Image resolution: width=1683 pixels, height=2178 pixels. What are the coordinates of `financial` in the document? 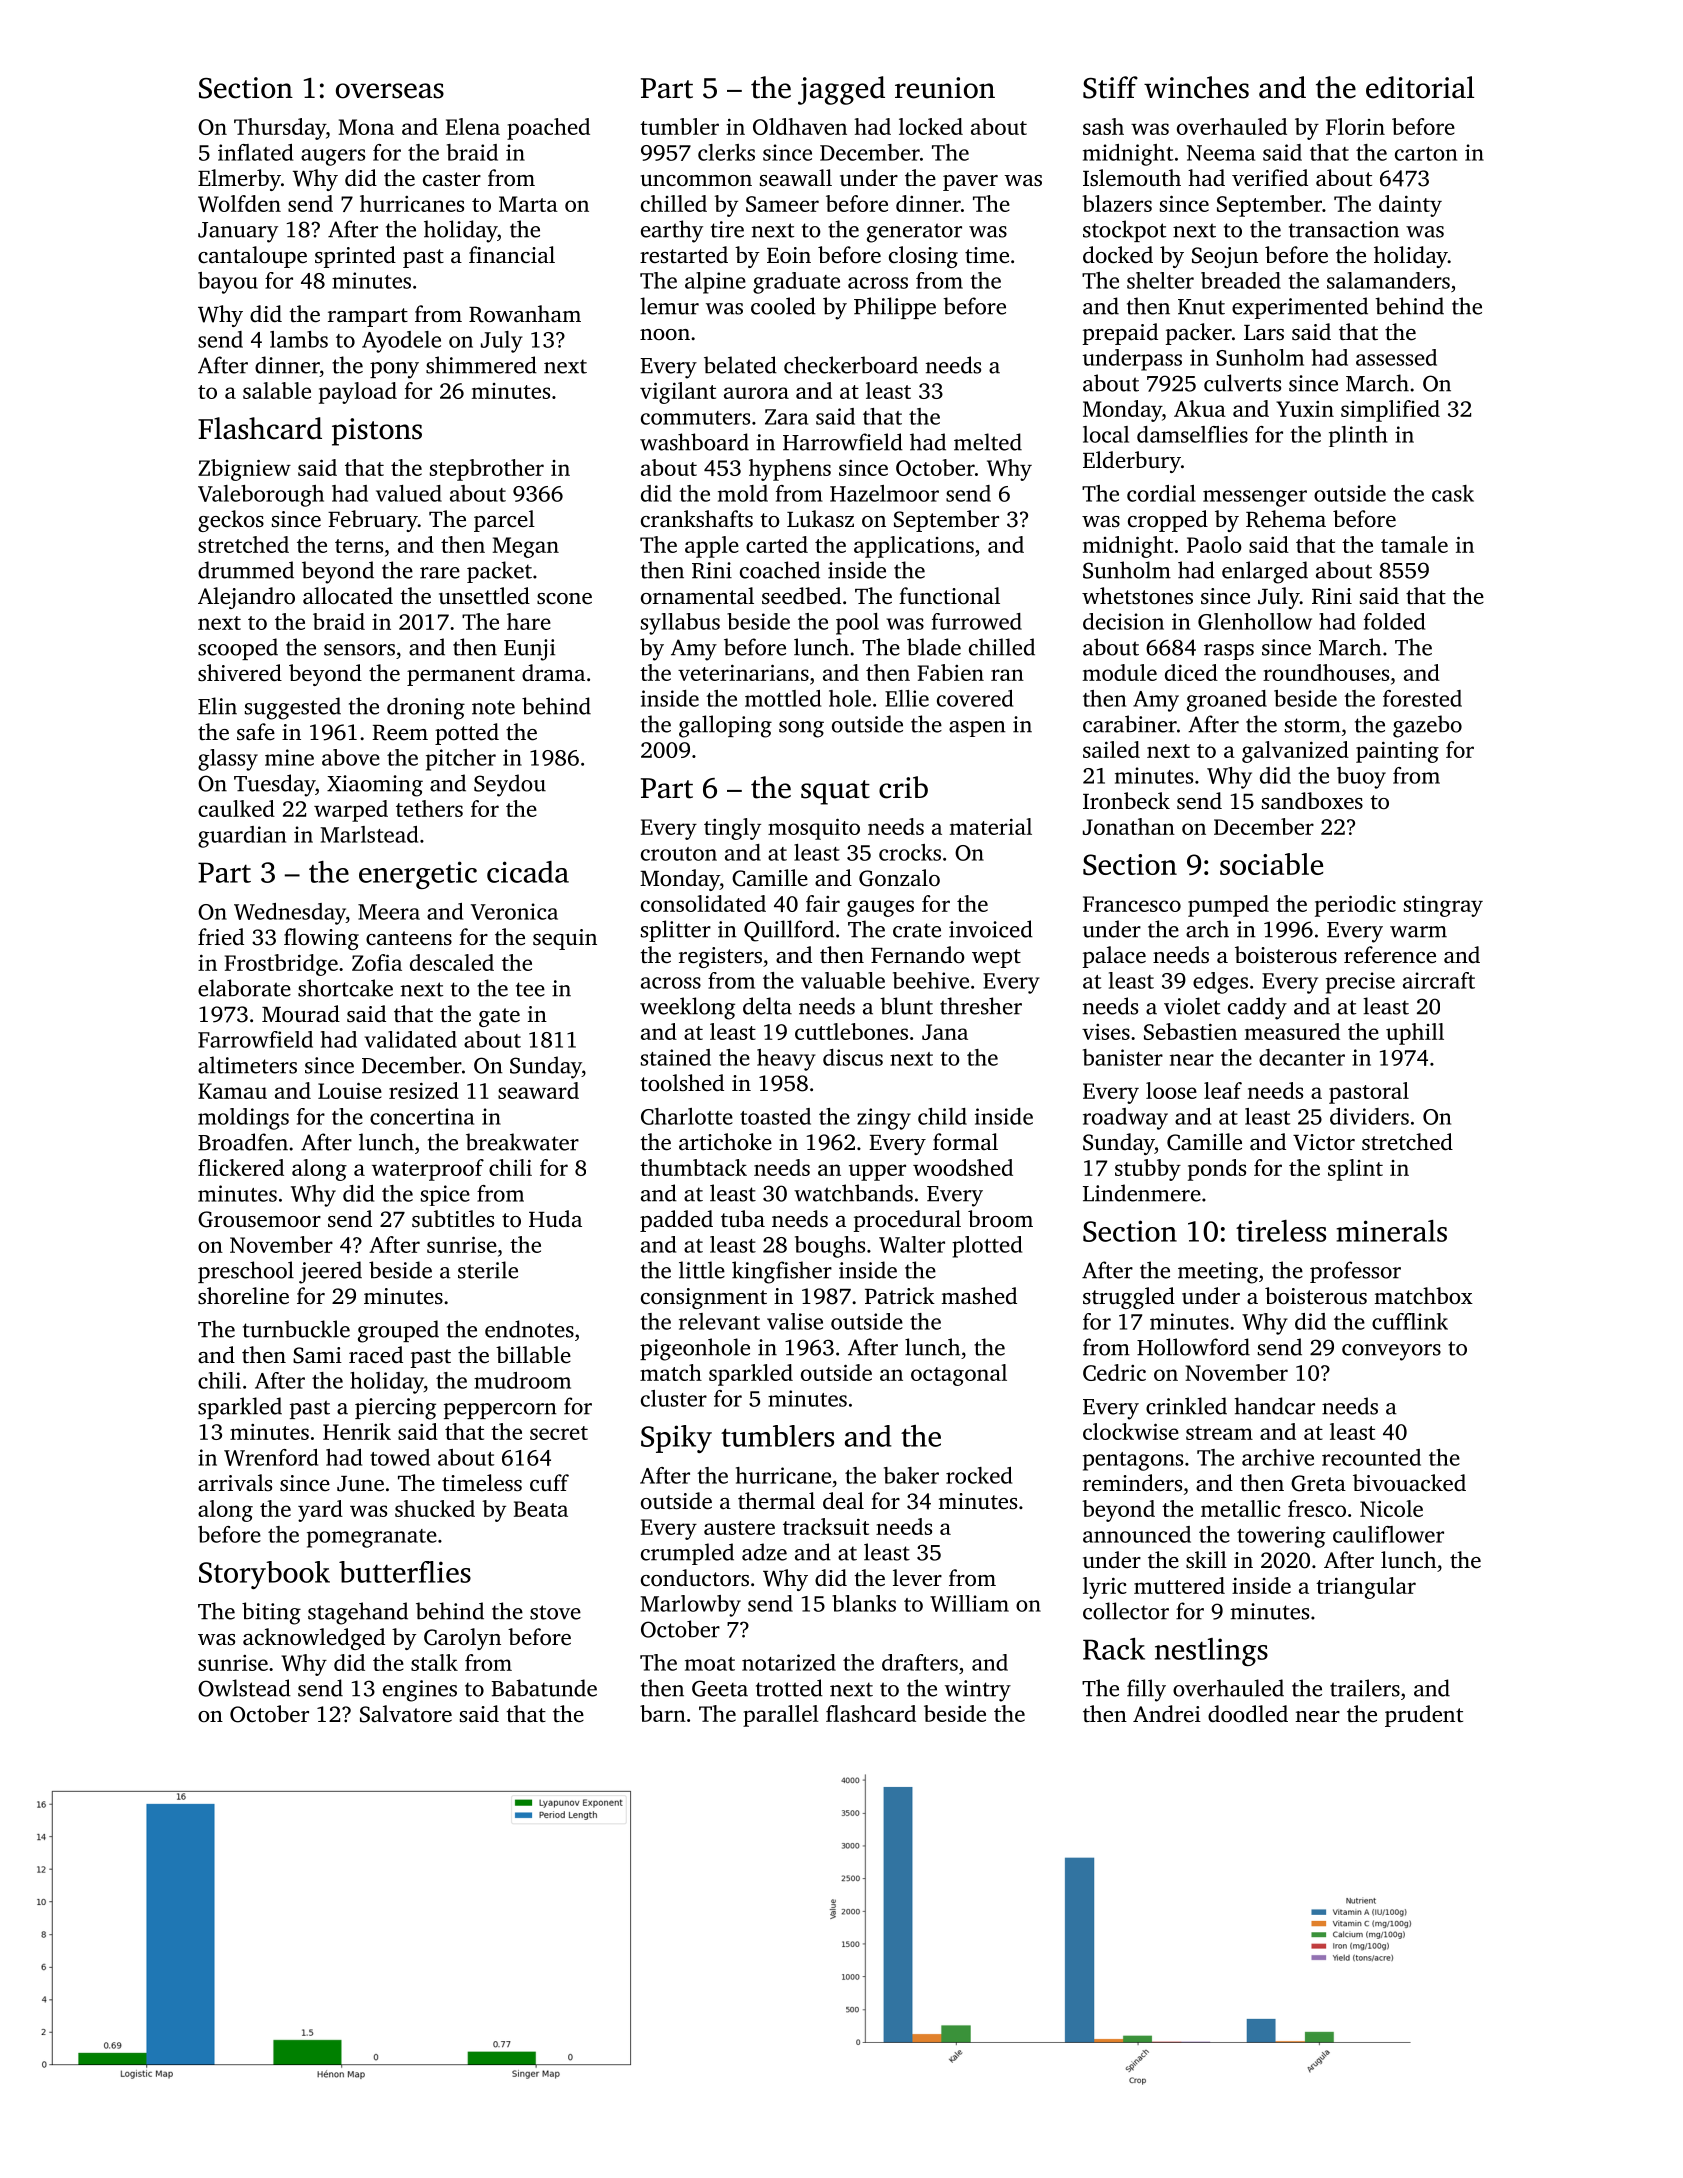 It's located at (512, 254).
